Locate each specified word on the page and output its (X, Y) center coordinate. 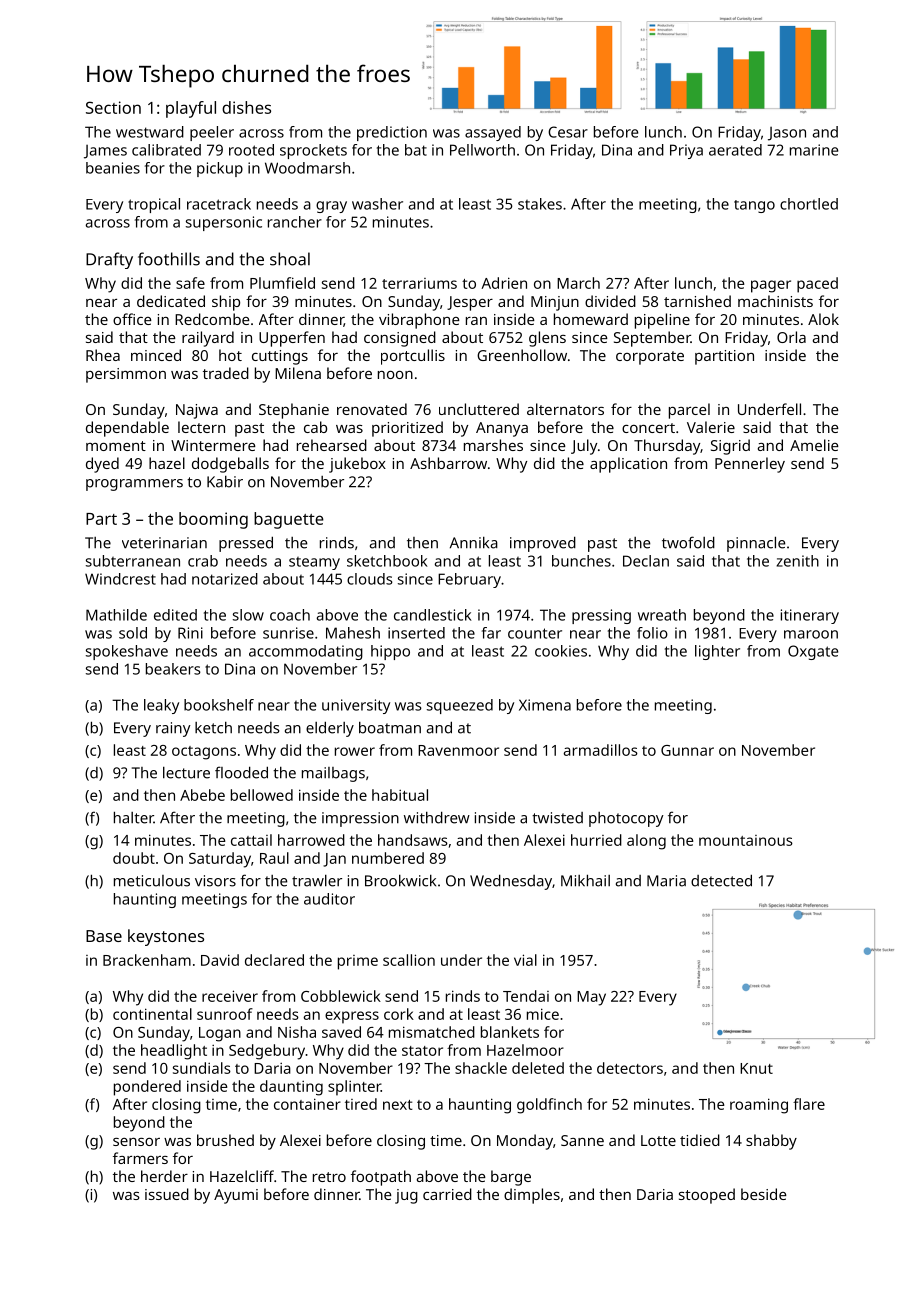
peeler (212, 133)
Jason (787, 134)
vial (525, 960)
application (628, 465)
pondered (147, 1088)
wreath (662, 615)
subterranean (133, 561)
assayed (493, 133)
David (220, 960)
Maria (666, 881)
